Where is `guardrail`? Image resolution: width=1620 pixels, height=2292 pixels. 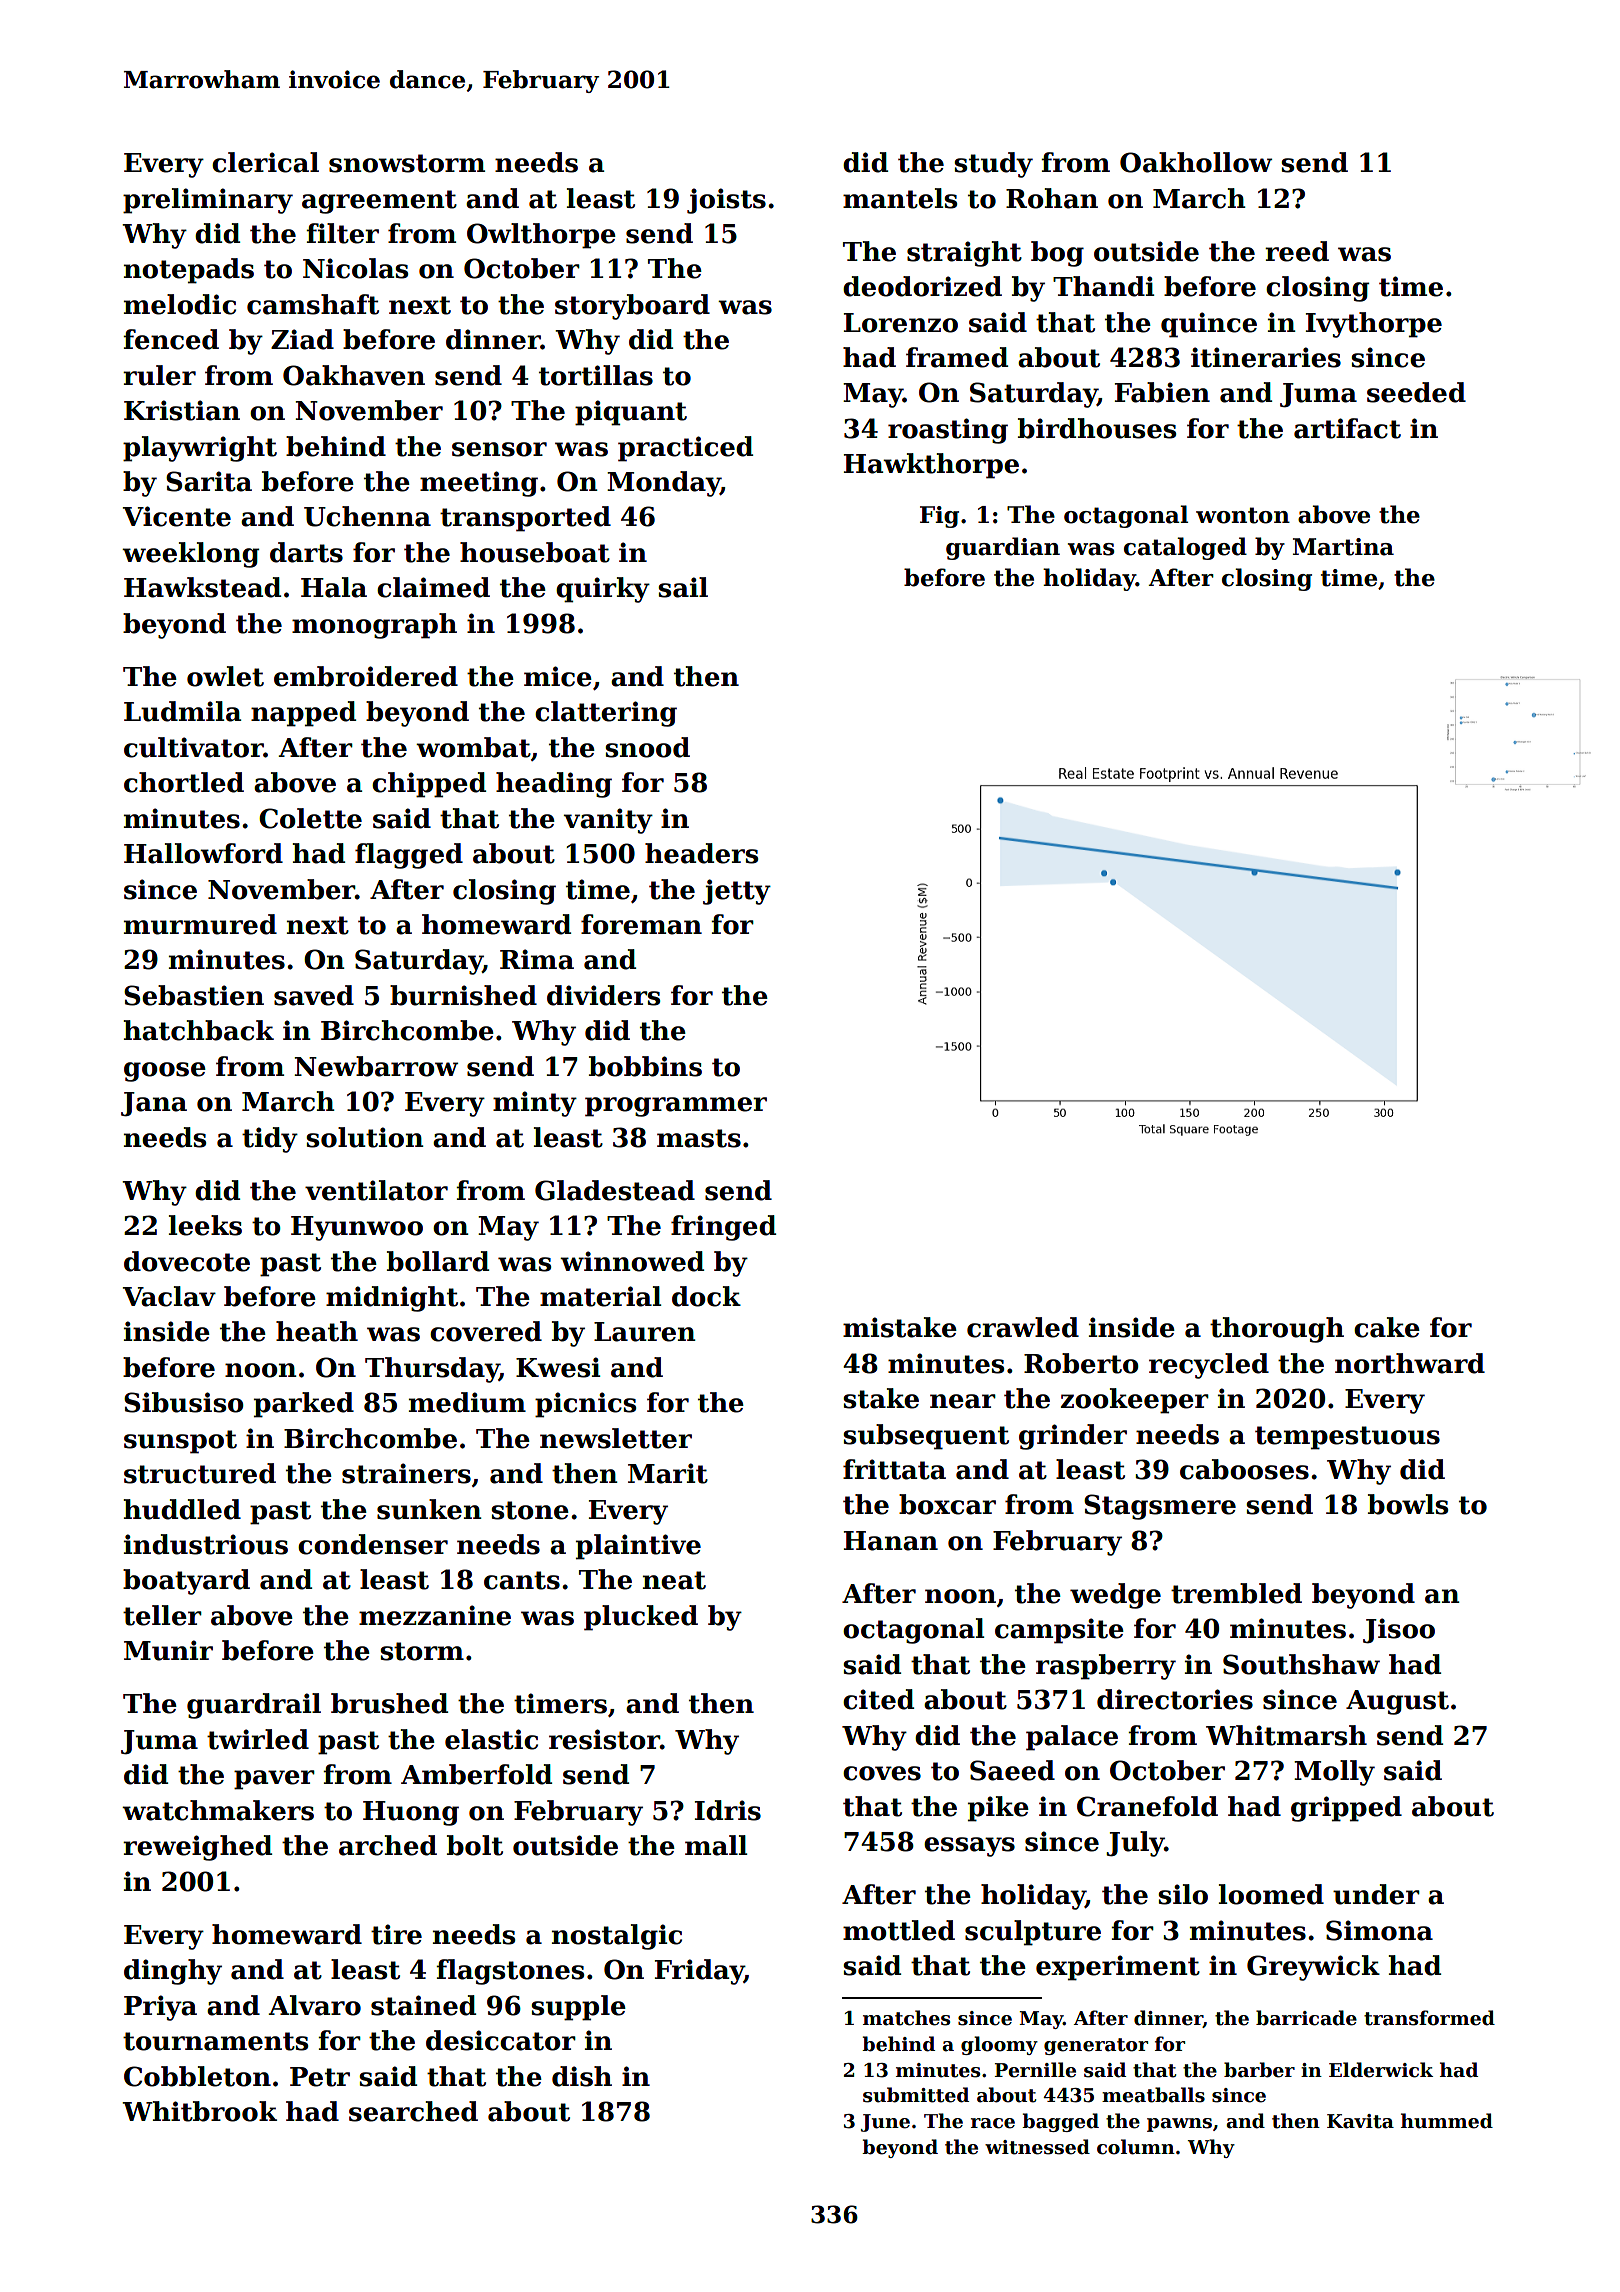 guardrail is located at coordinates (254, 1706).
